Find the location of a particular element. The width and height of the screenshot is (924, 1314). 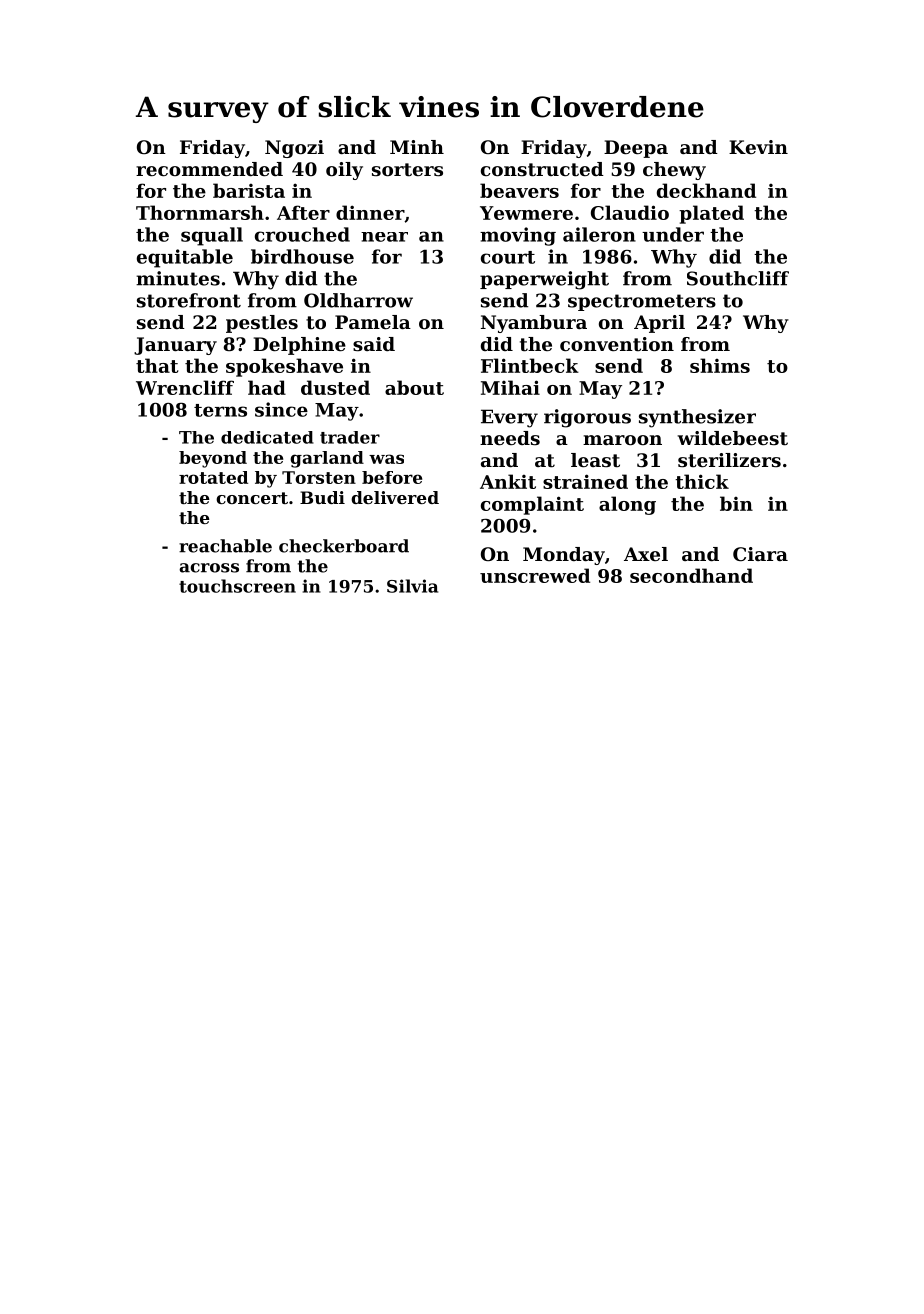

shims is located at coordinates (720, 365).
